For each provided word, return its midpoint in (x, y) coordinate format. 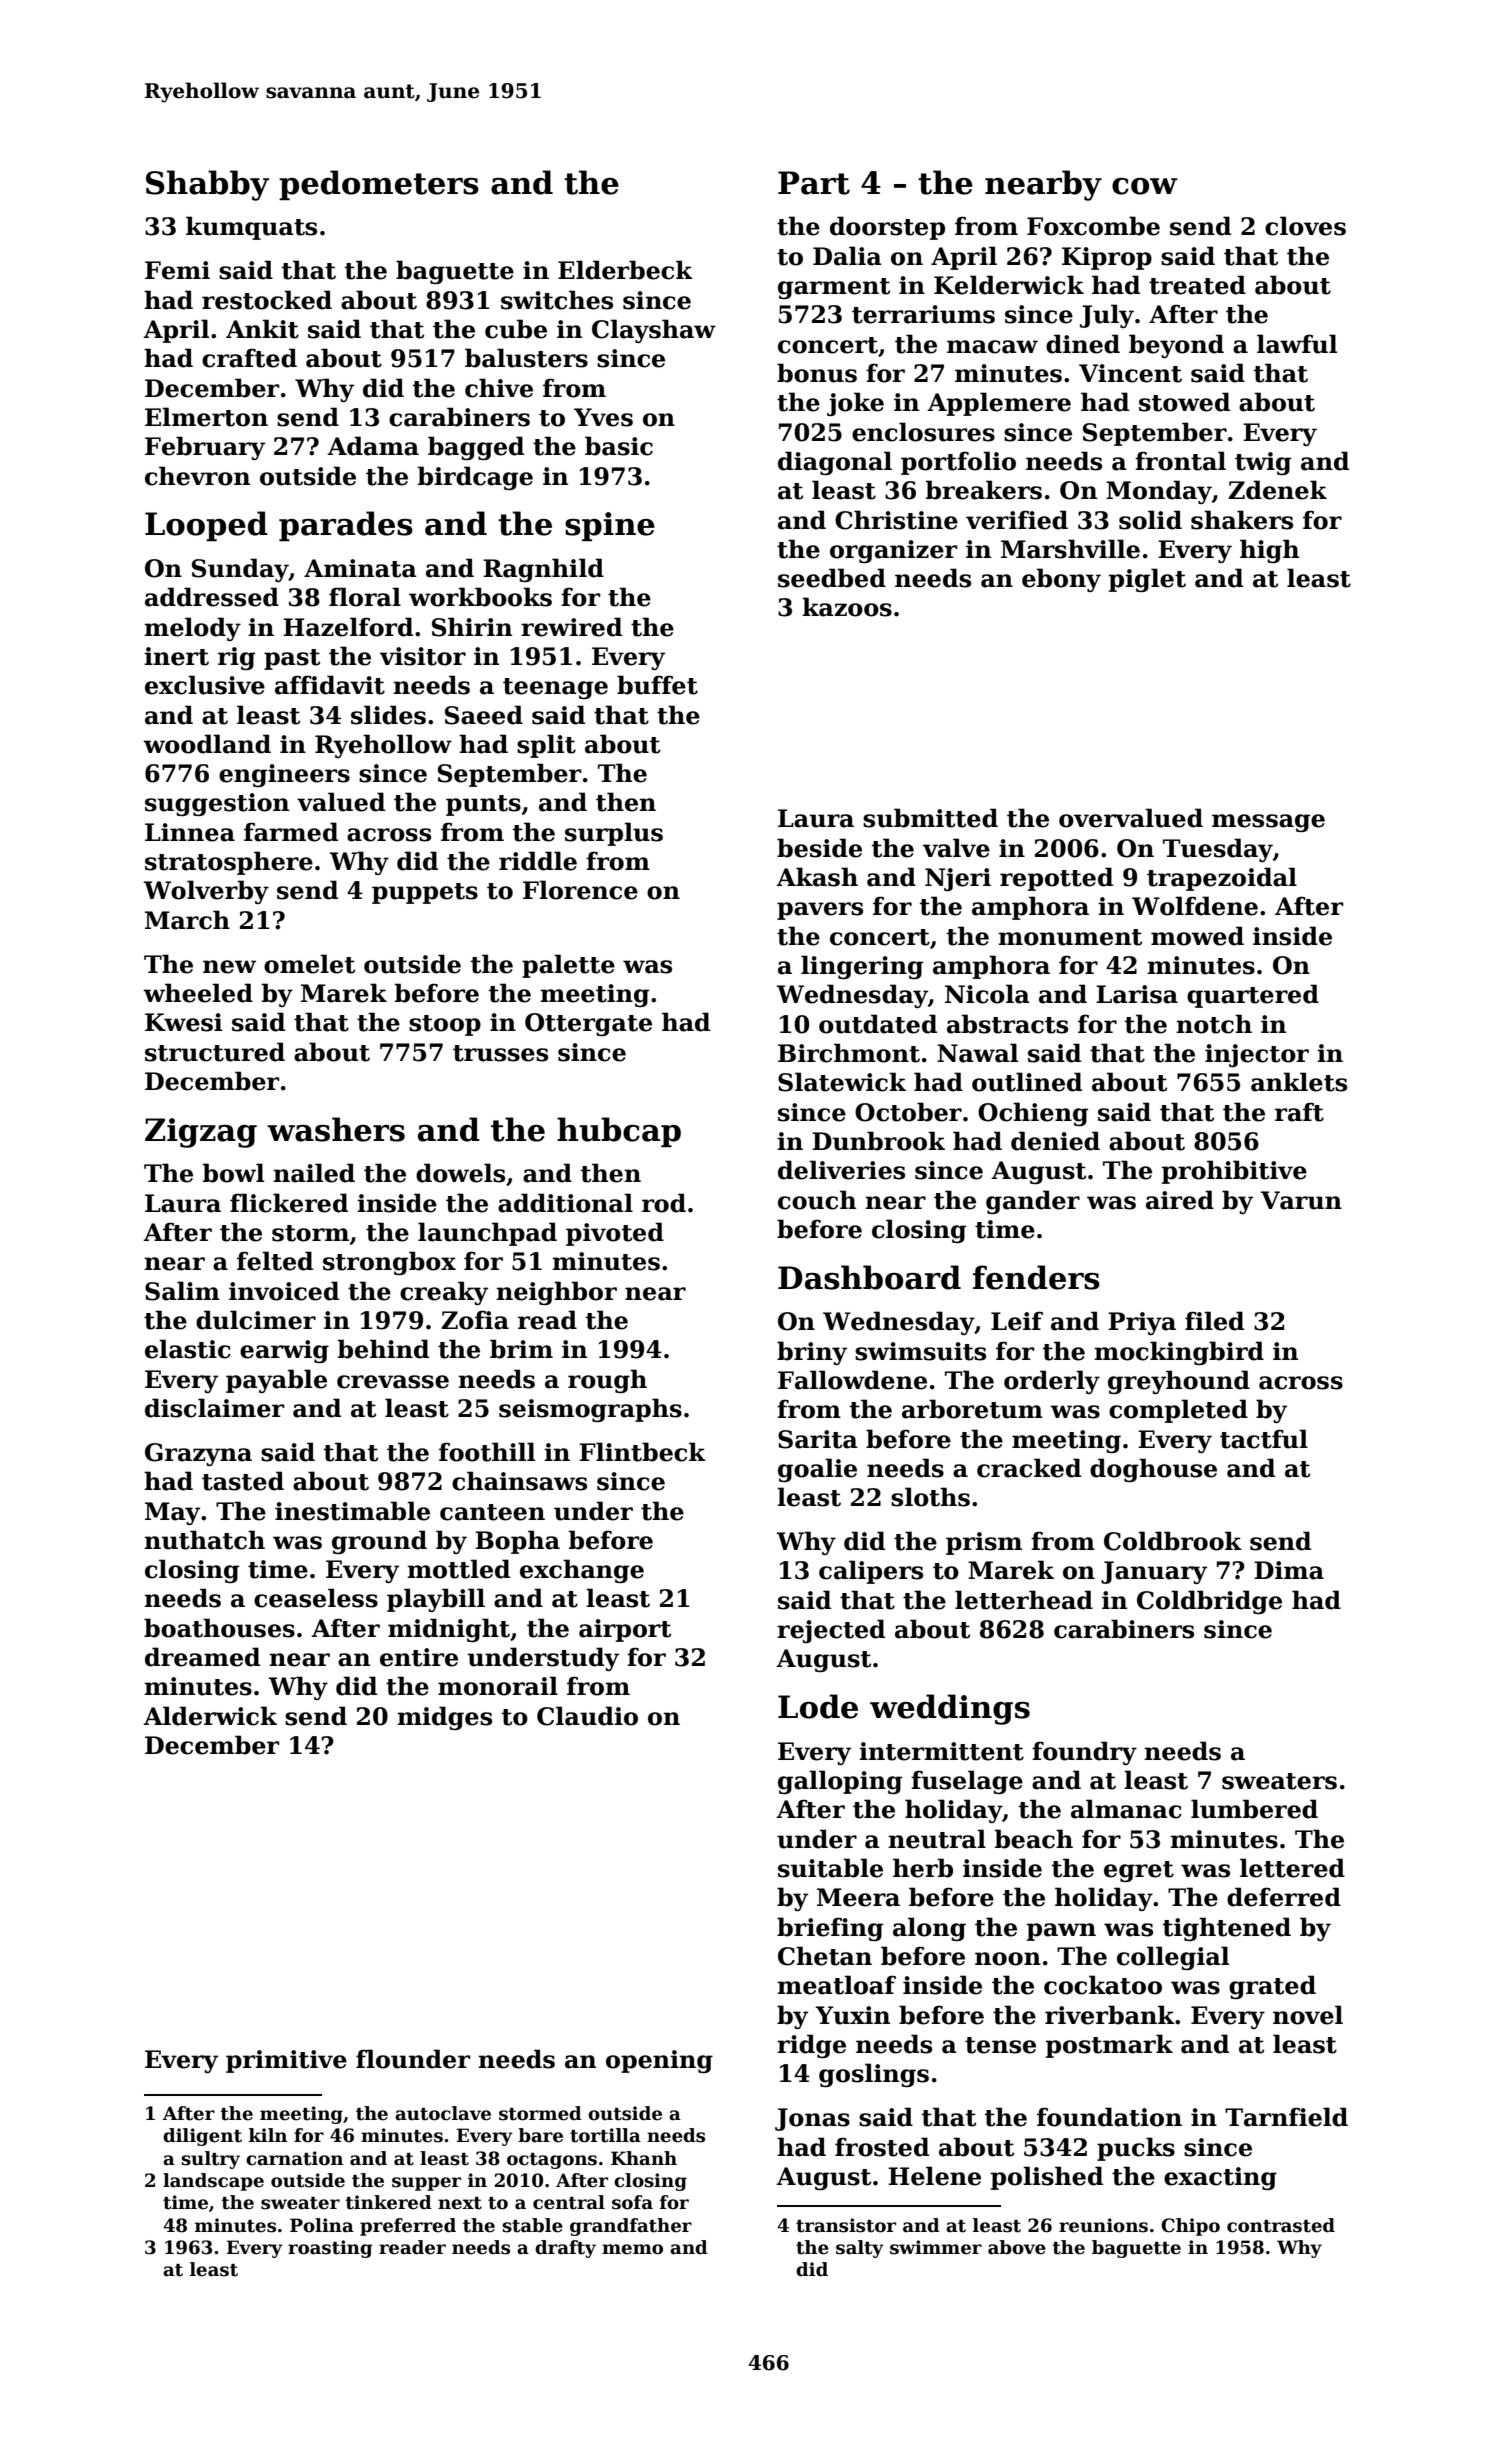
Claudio (587, 1716)
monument (1070, 937)
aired (1180, 1200)
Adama (373, 446)
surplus (614, 834)
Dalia (847, 256)
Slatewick (842, 1082)
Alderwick (210, 1716)
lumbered (1254, 1809)
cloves (1305, 226)
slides (388, 715)
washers (336, 1129)
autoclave (443, 2113)
